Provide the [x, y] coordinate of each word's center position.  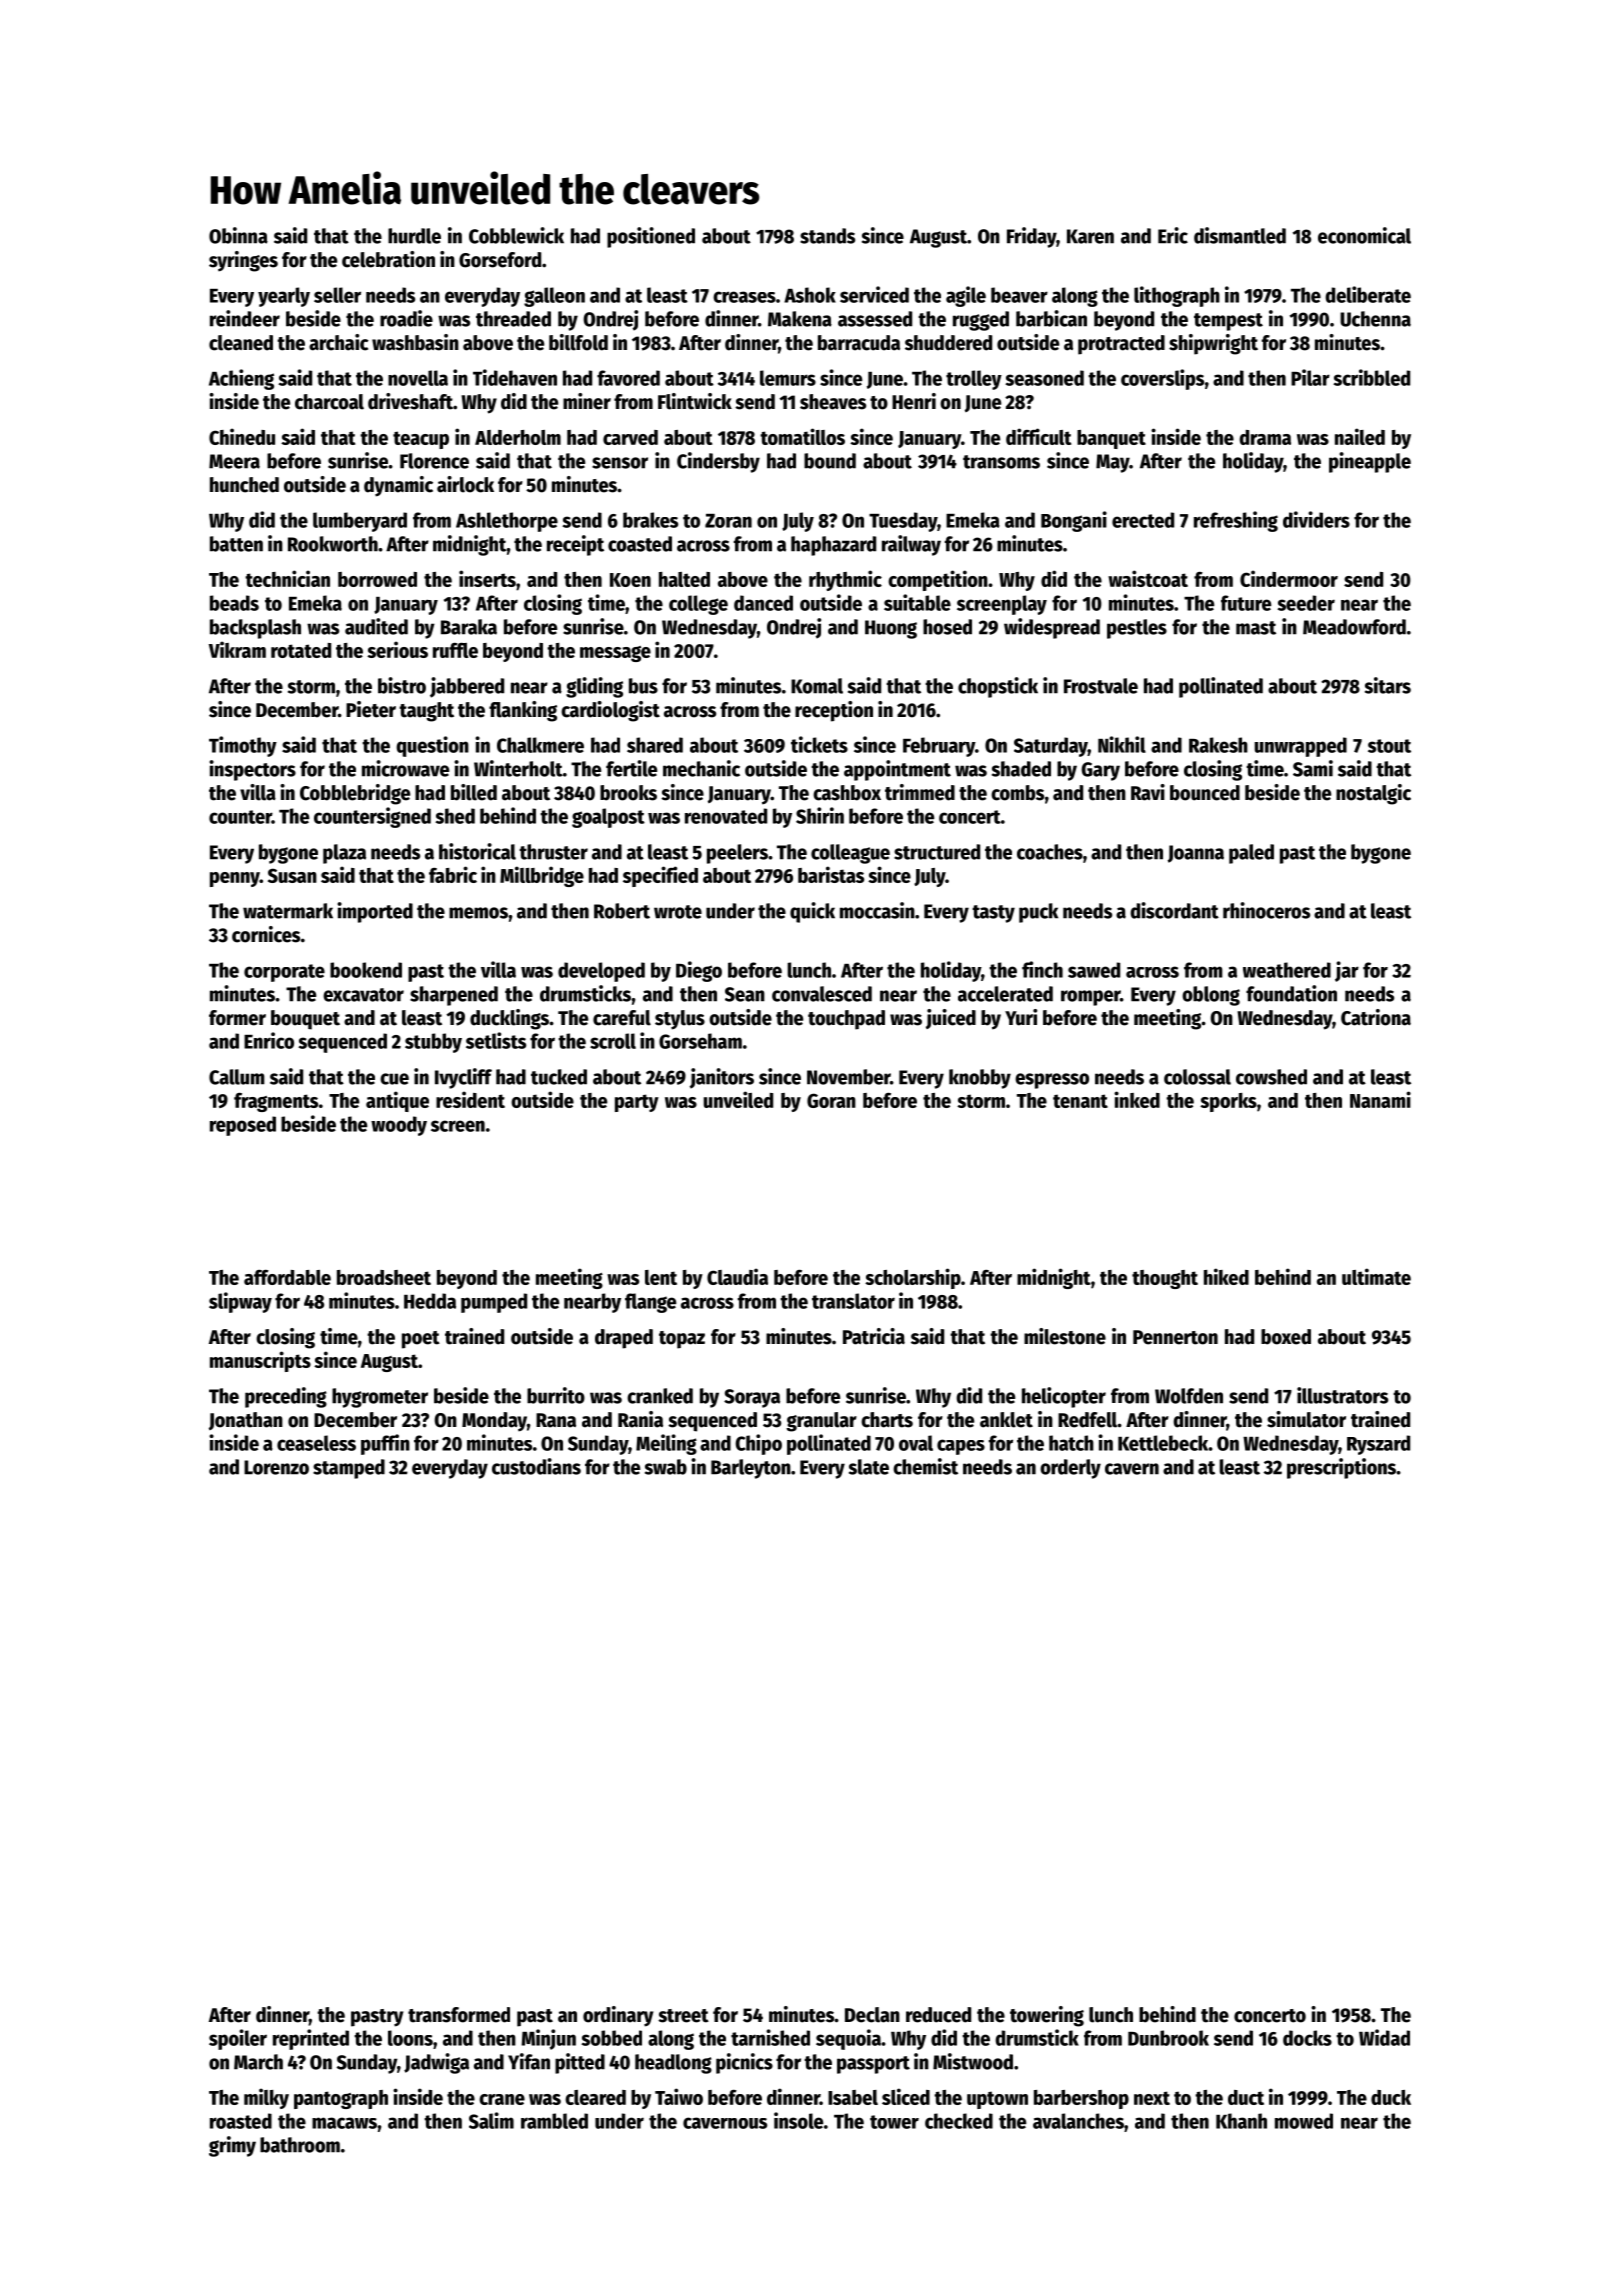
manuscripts [260, 1361]
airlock [465, 484]
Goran [831, 1100]
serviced [874, 294]
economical [1364, 235]
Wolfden [1189, 1396]
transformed [459, 2015]
